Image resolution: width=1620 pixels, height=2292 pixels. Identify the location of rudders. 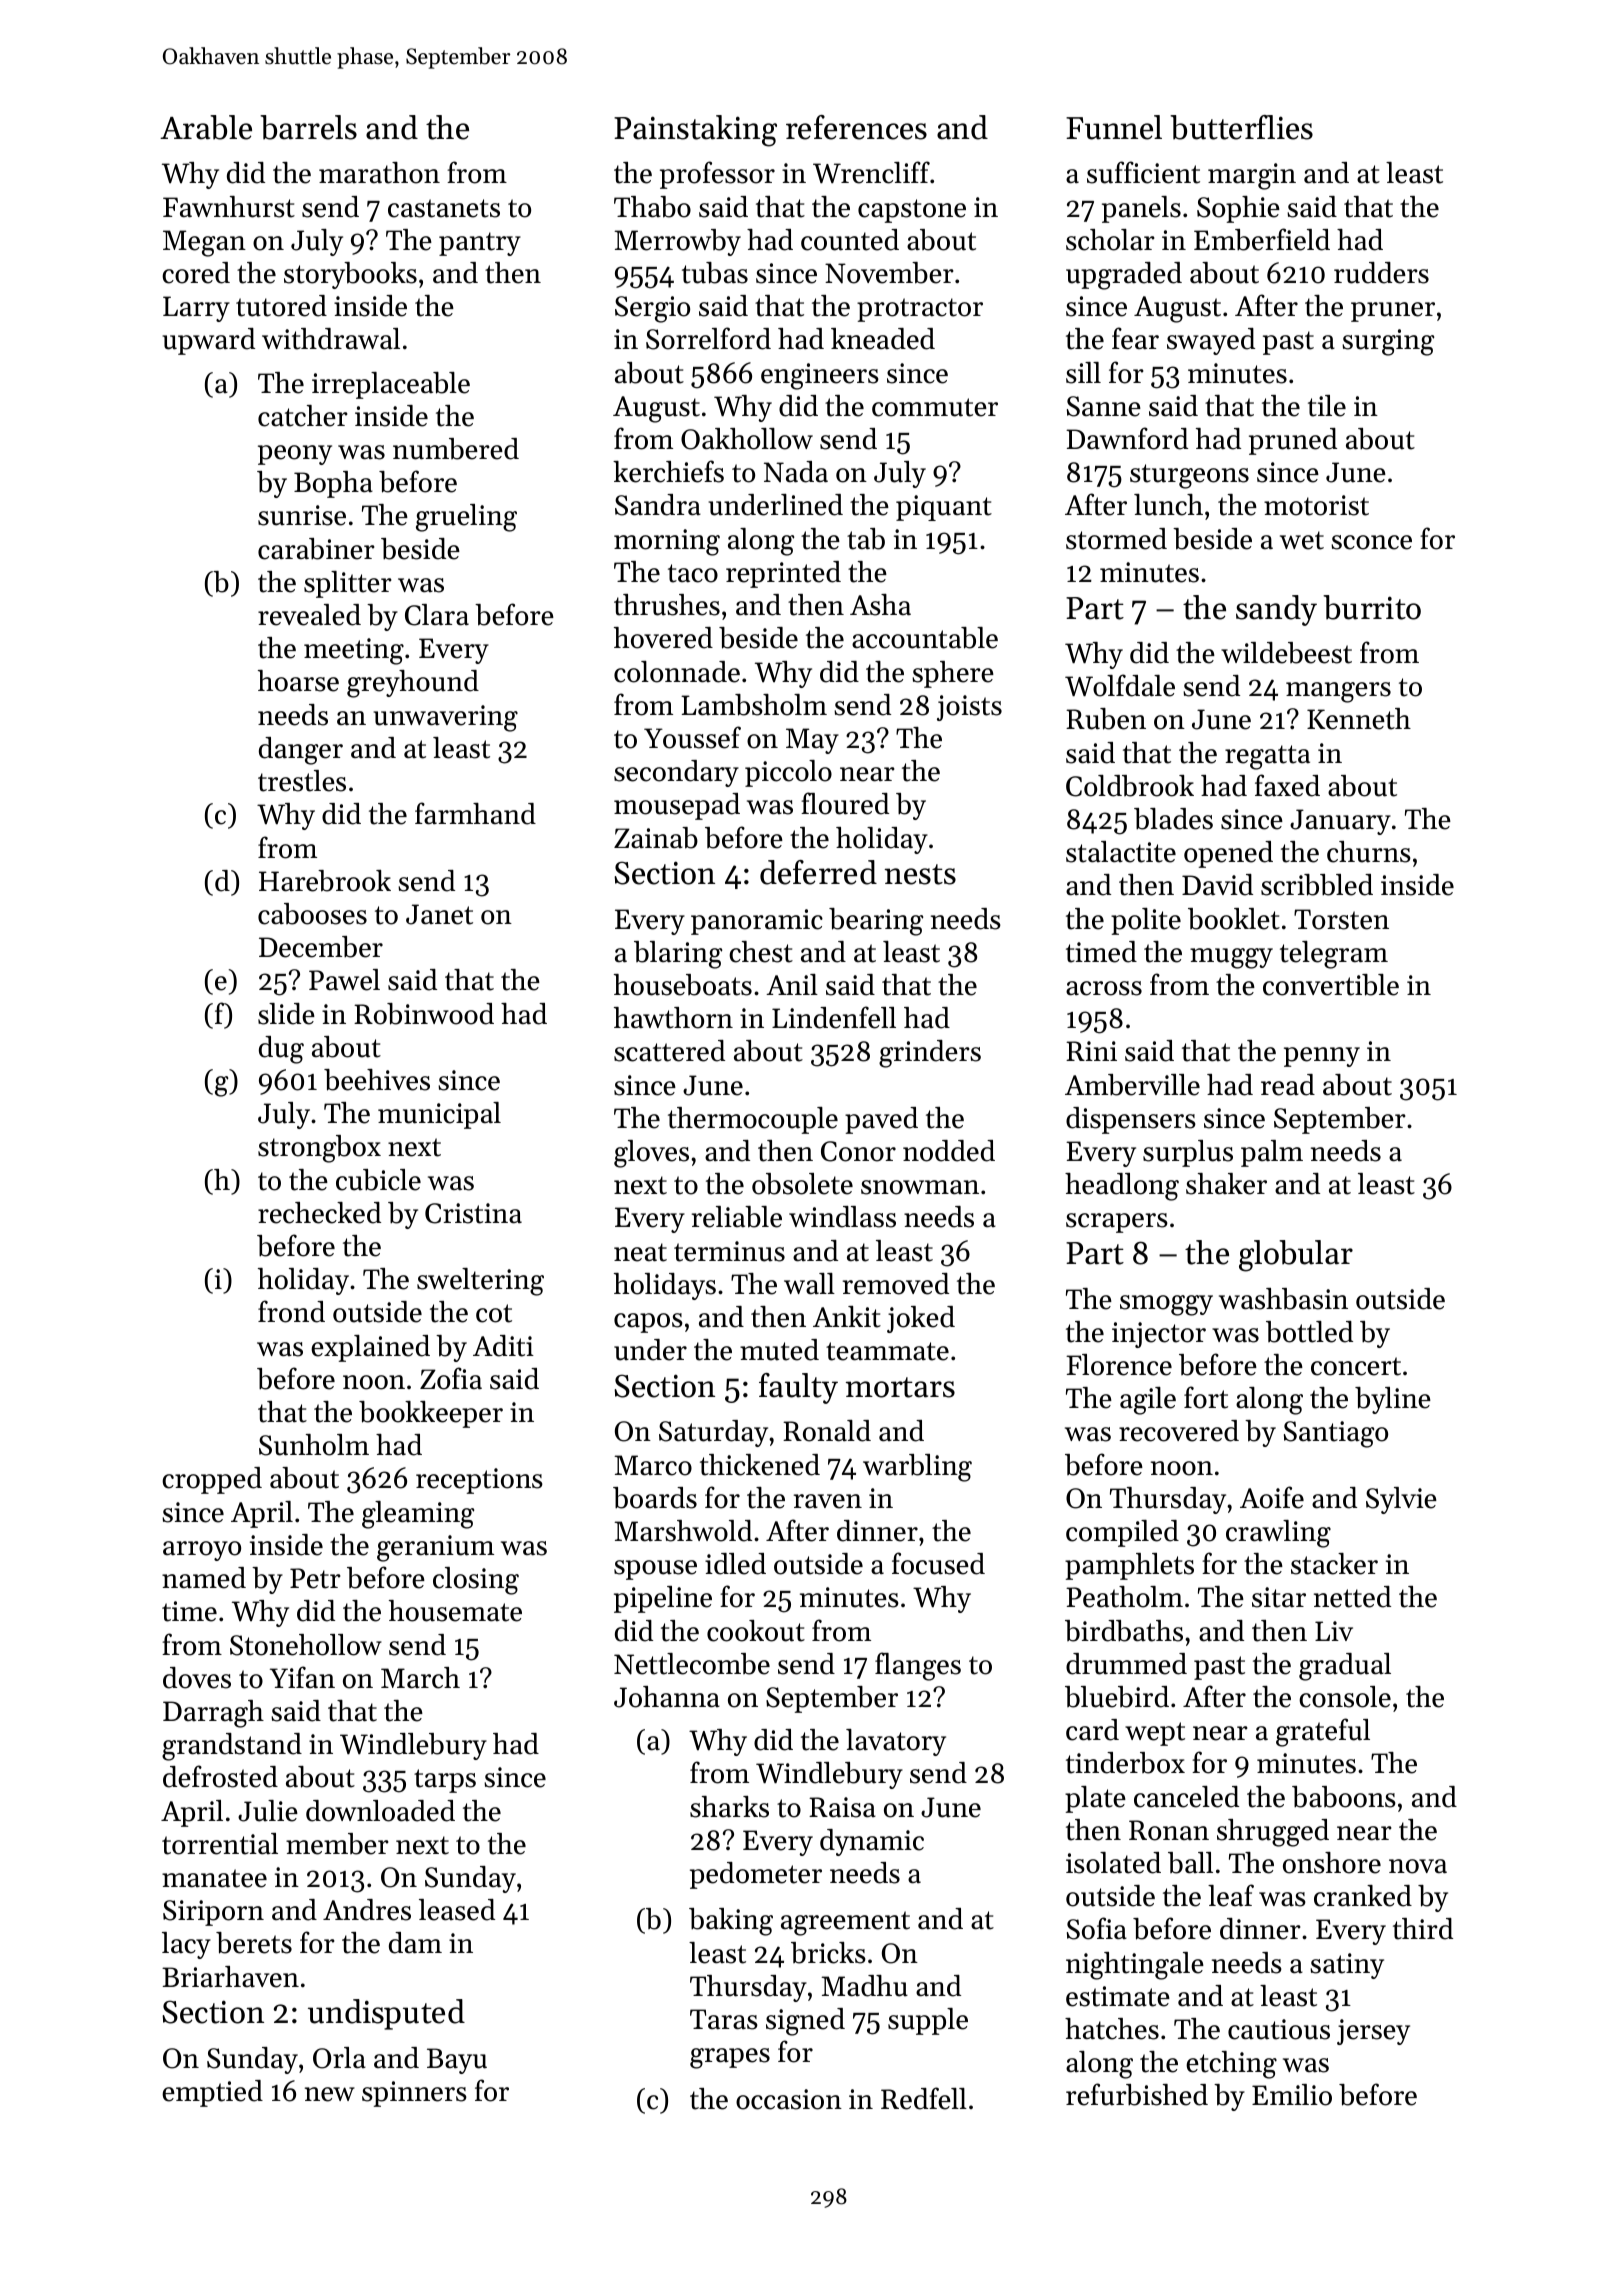
(1381, 273).
